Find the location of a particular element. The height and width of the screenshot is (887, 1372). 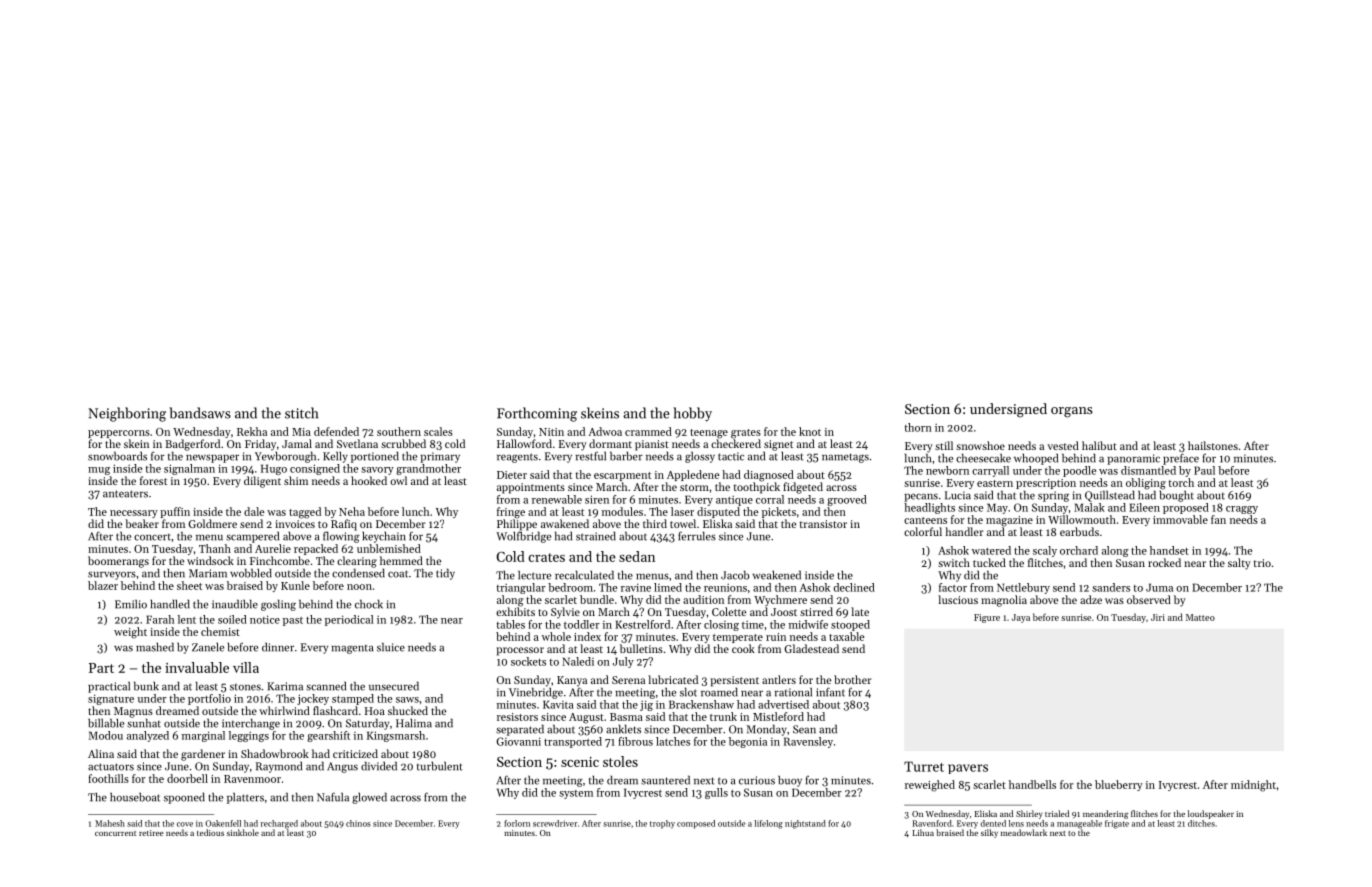

ditches is located at coordinates (1201, 823).
